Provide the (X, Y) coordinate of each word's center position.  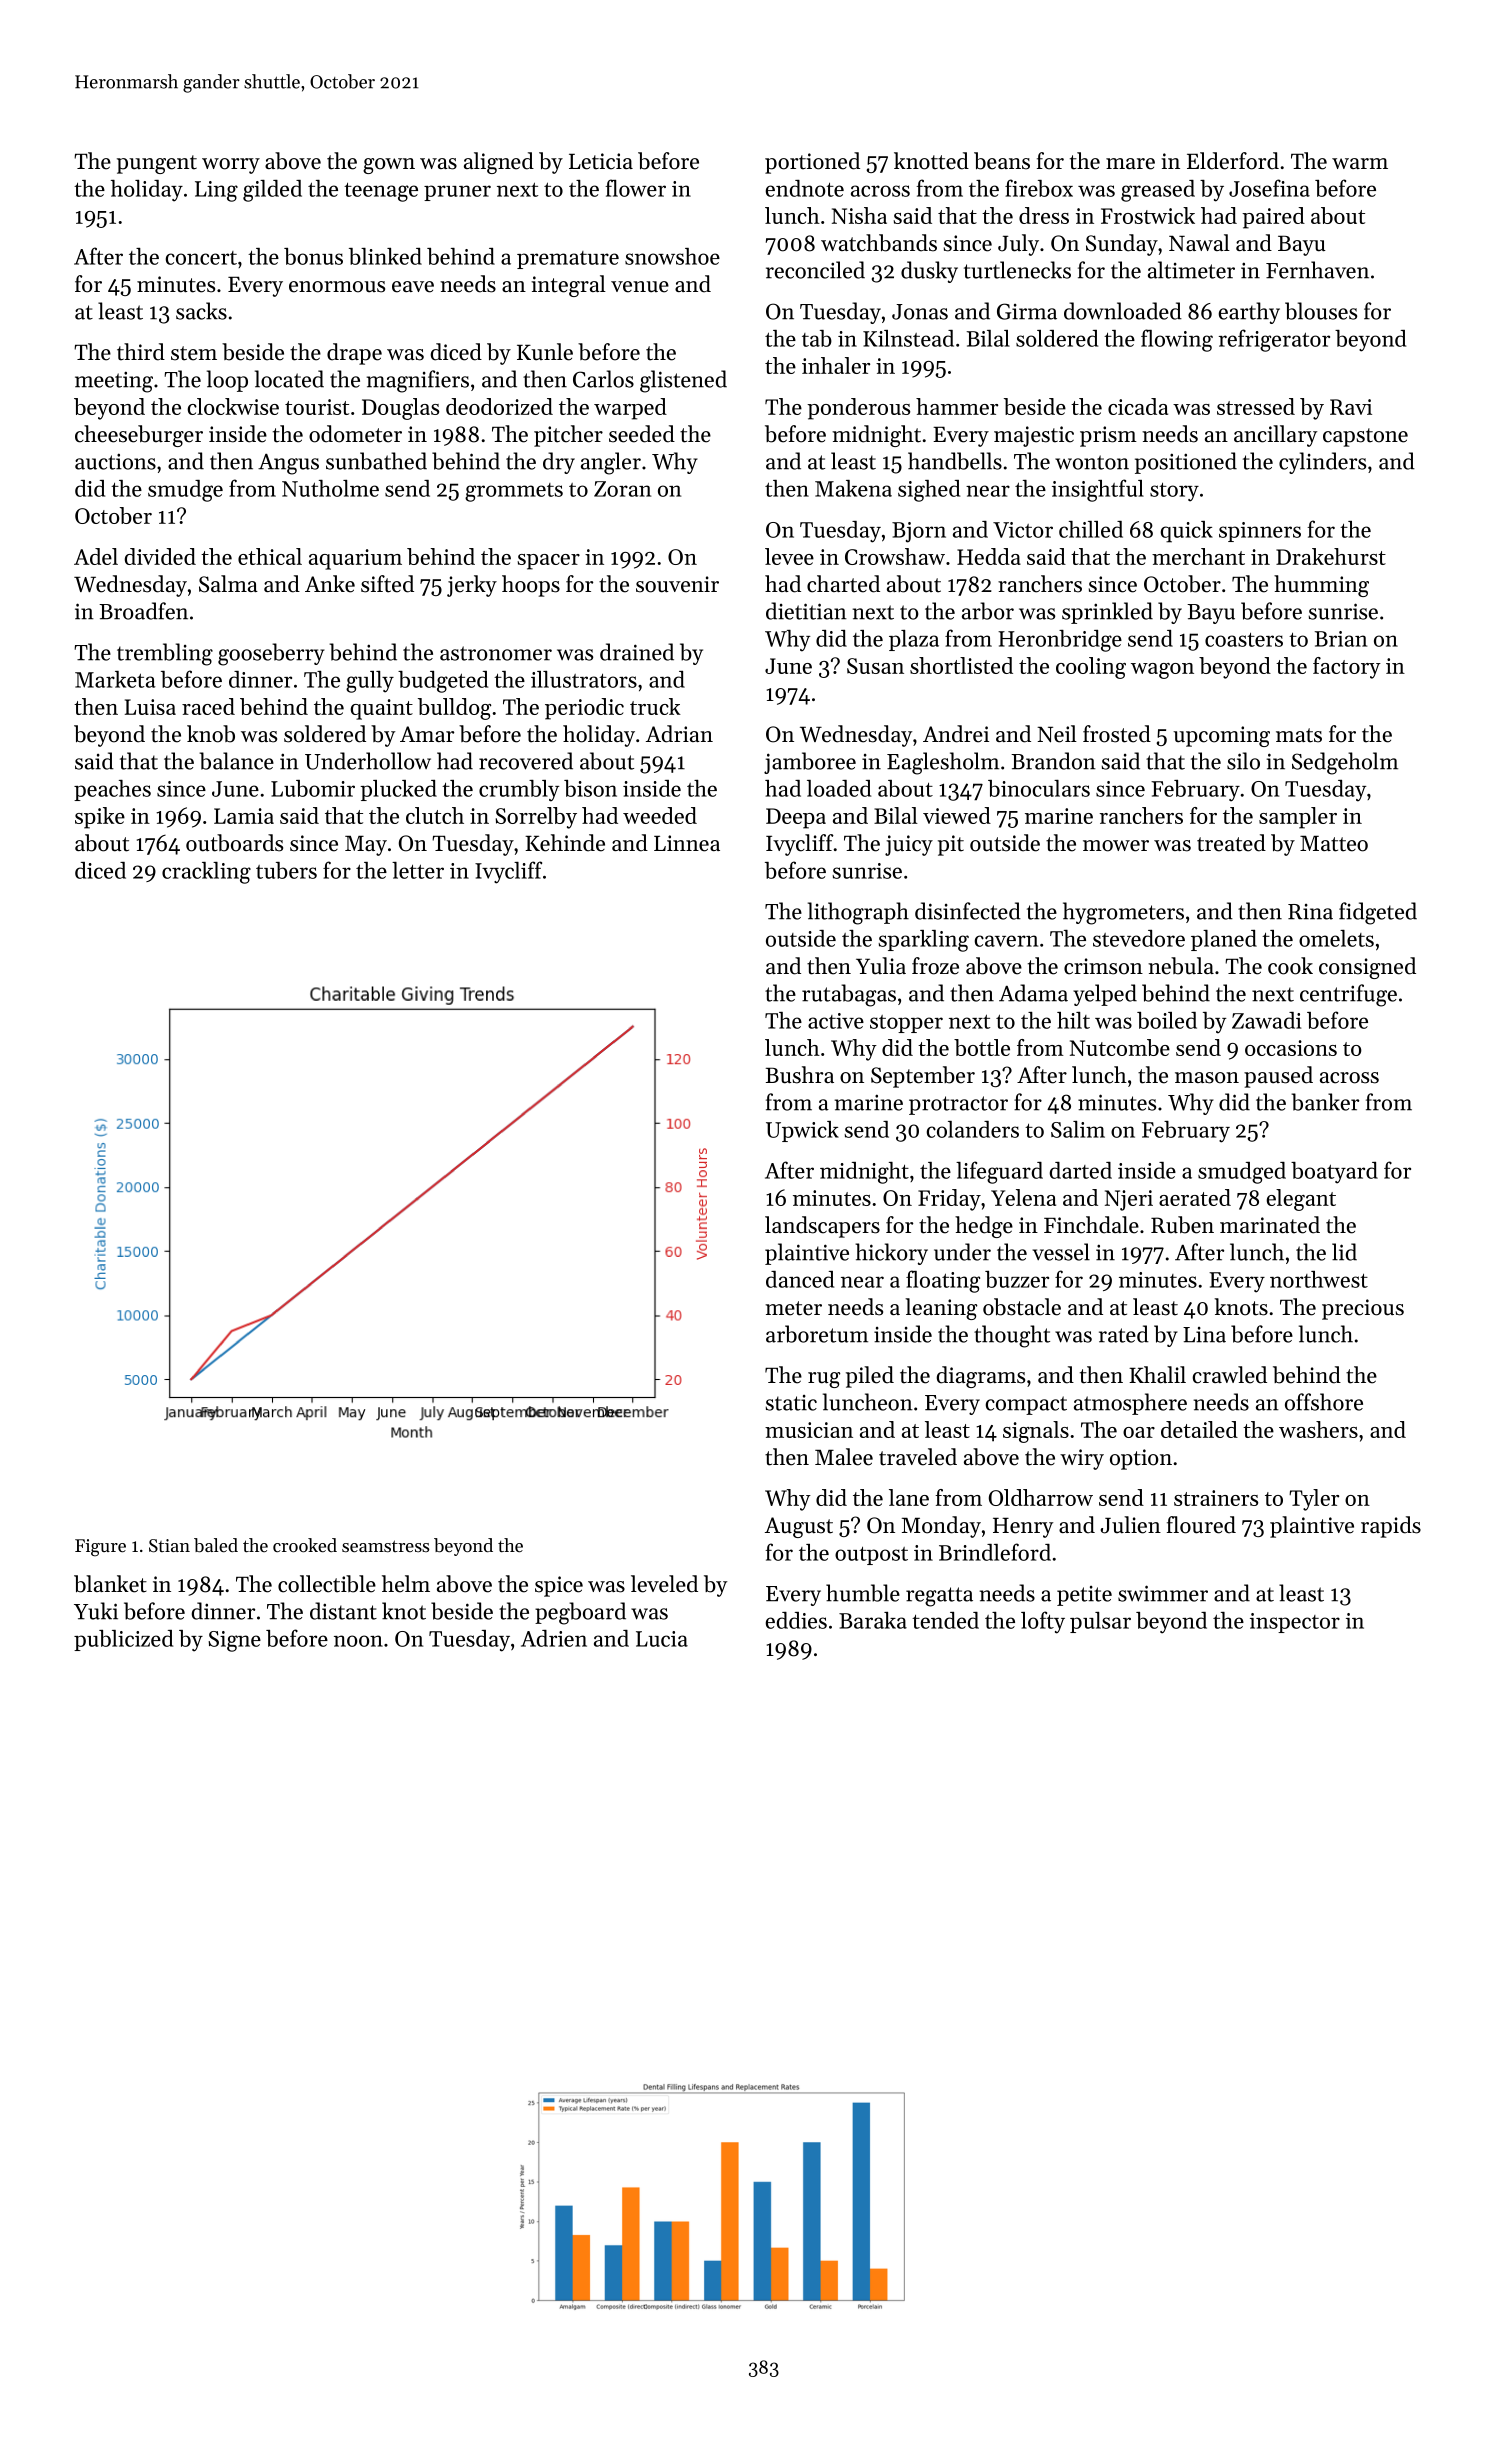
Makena (853, 488)
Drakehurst (1331, 556)
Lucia (662, 1639)
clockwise (233, 406)
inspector (1295, 1623)
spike (100, 818)
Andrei (956, 734)
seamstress (385, 1546)
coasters (1244, 640)
